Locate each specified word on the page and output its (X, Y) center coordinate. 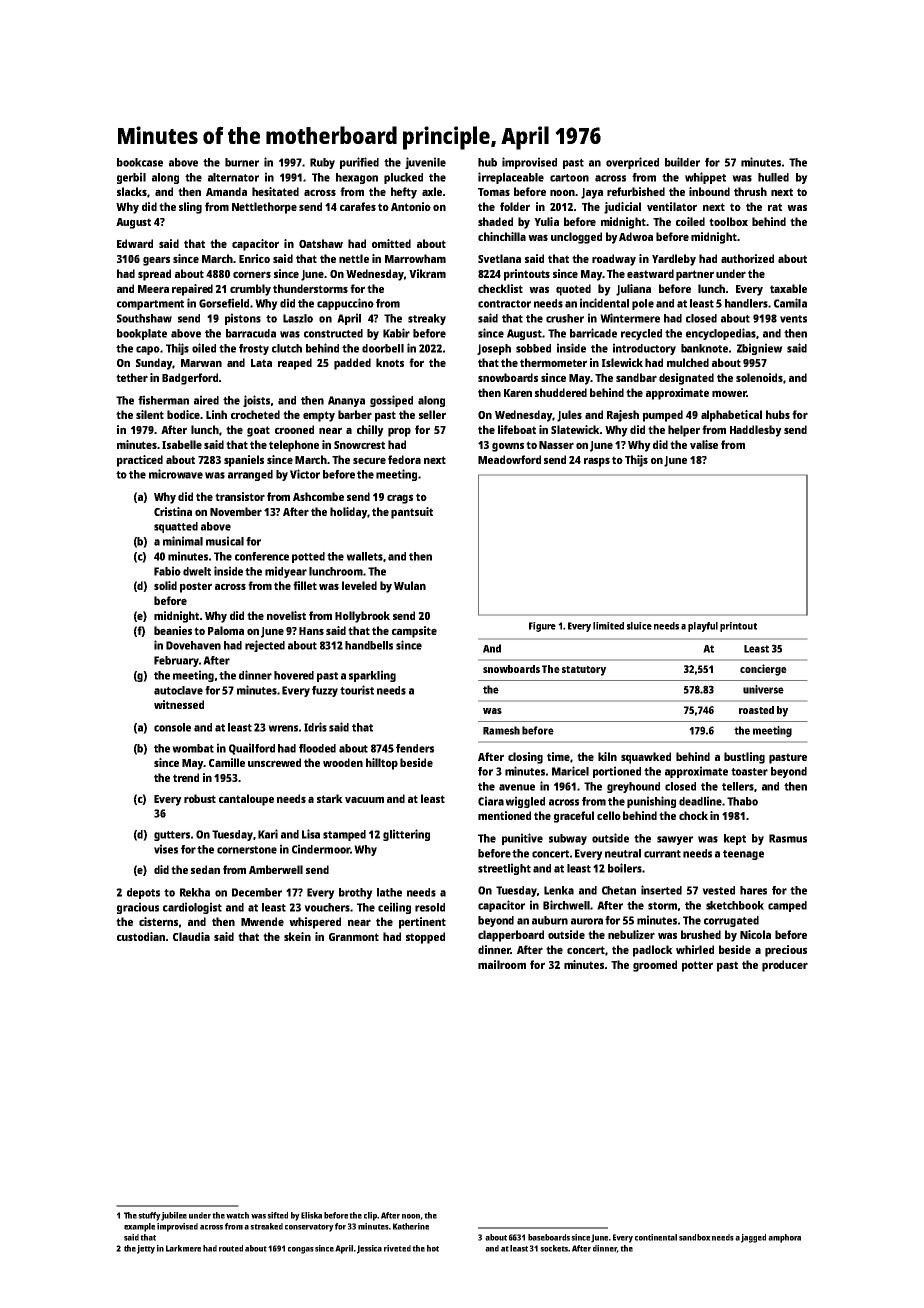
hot (433, 1248)
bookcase (140, 162)
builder (682, 162)
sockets (554, 1248)
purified (359, 163)
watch (237, 1215)
